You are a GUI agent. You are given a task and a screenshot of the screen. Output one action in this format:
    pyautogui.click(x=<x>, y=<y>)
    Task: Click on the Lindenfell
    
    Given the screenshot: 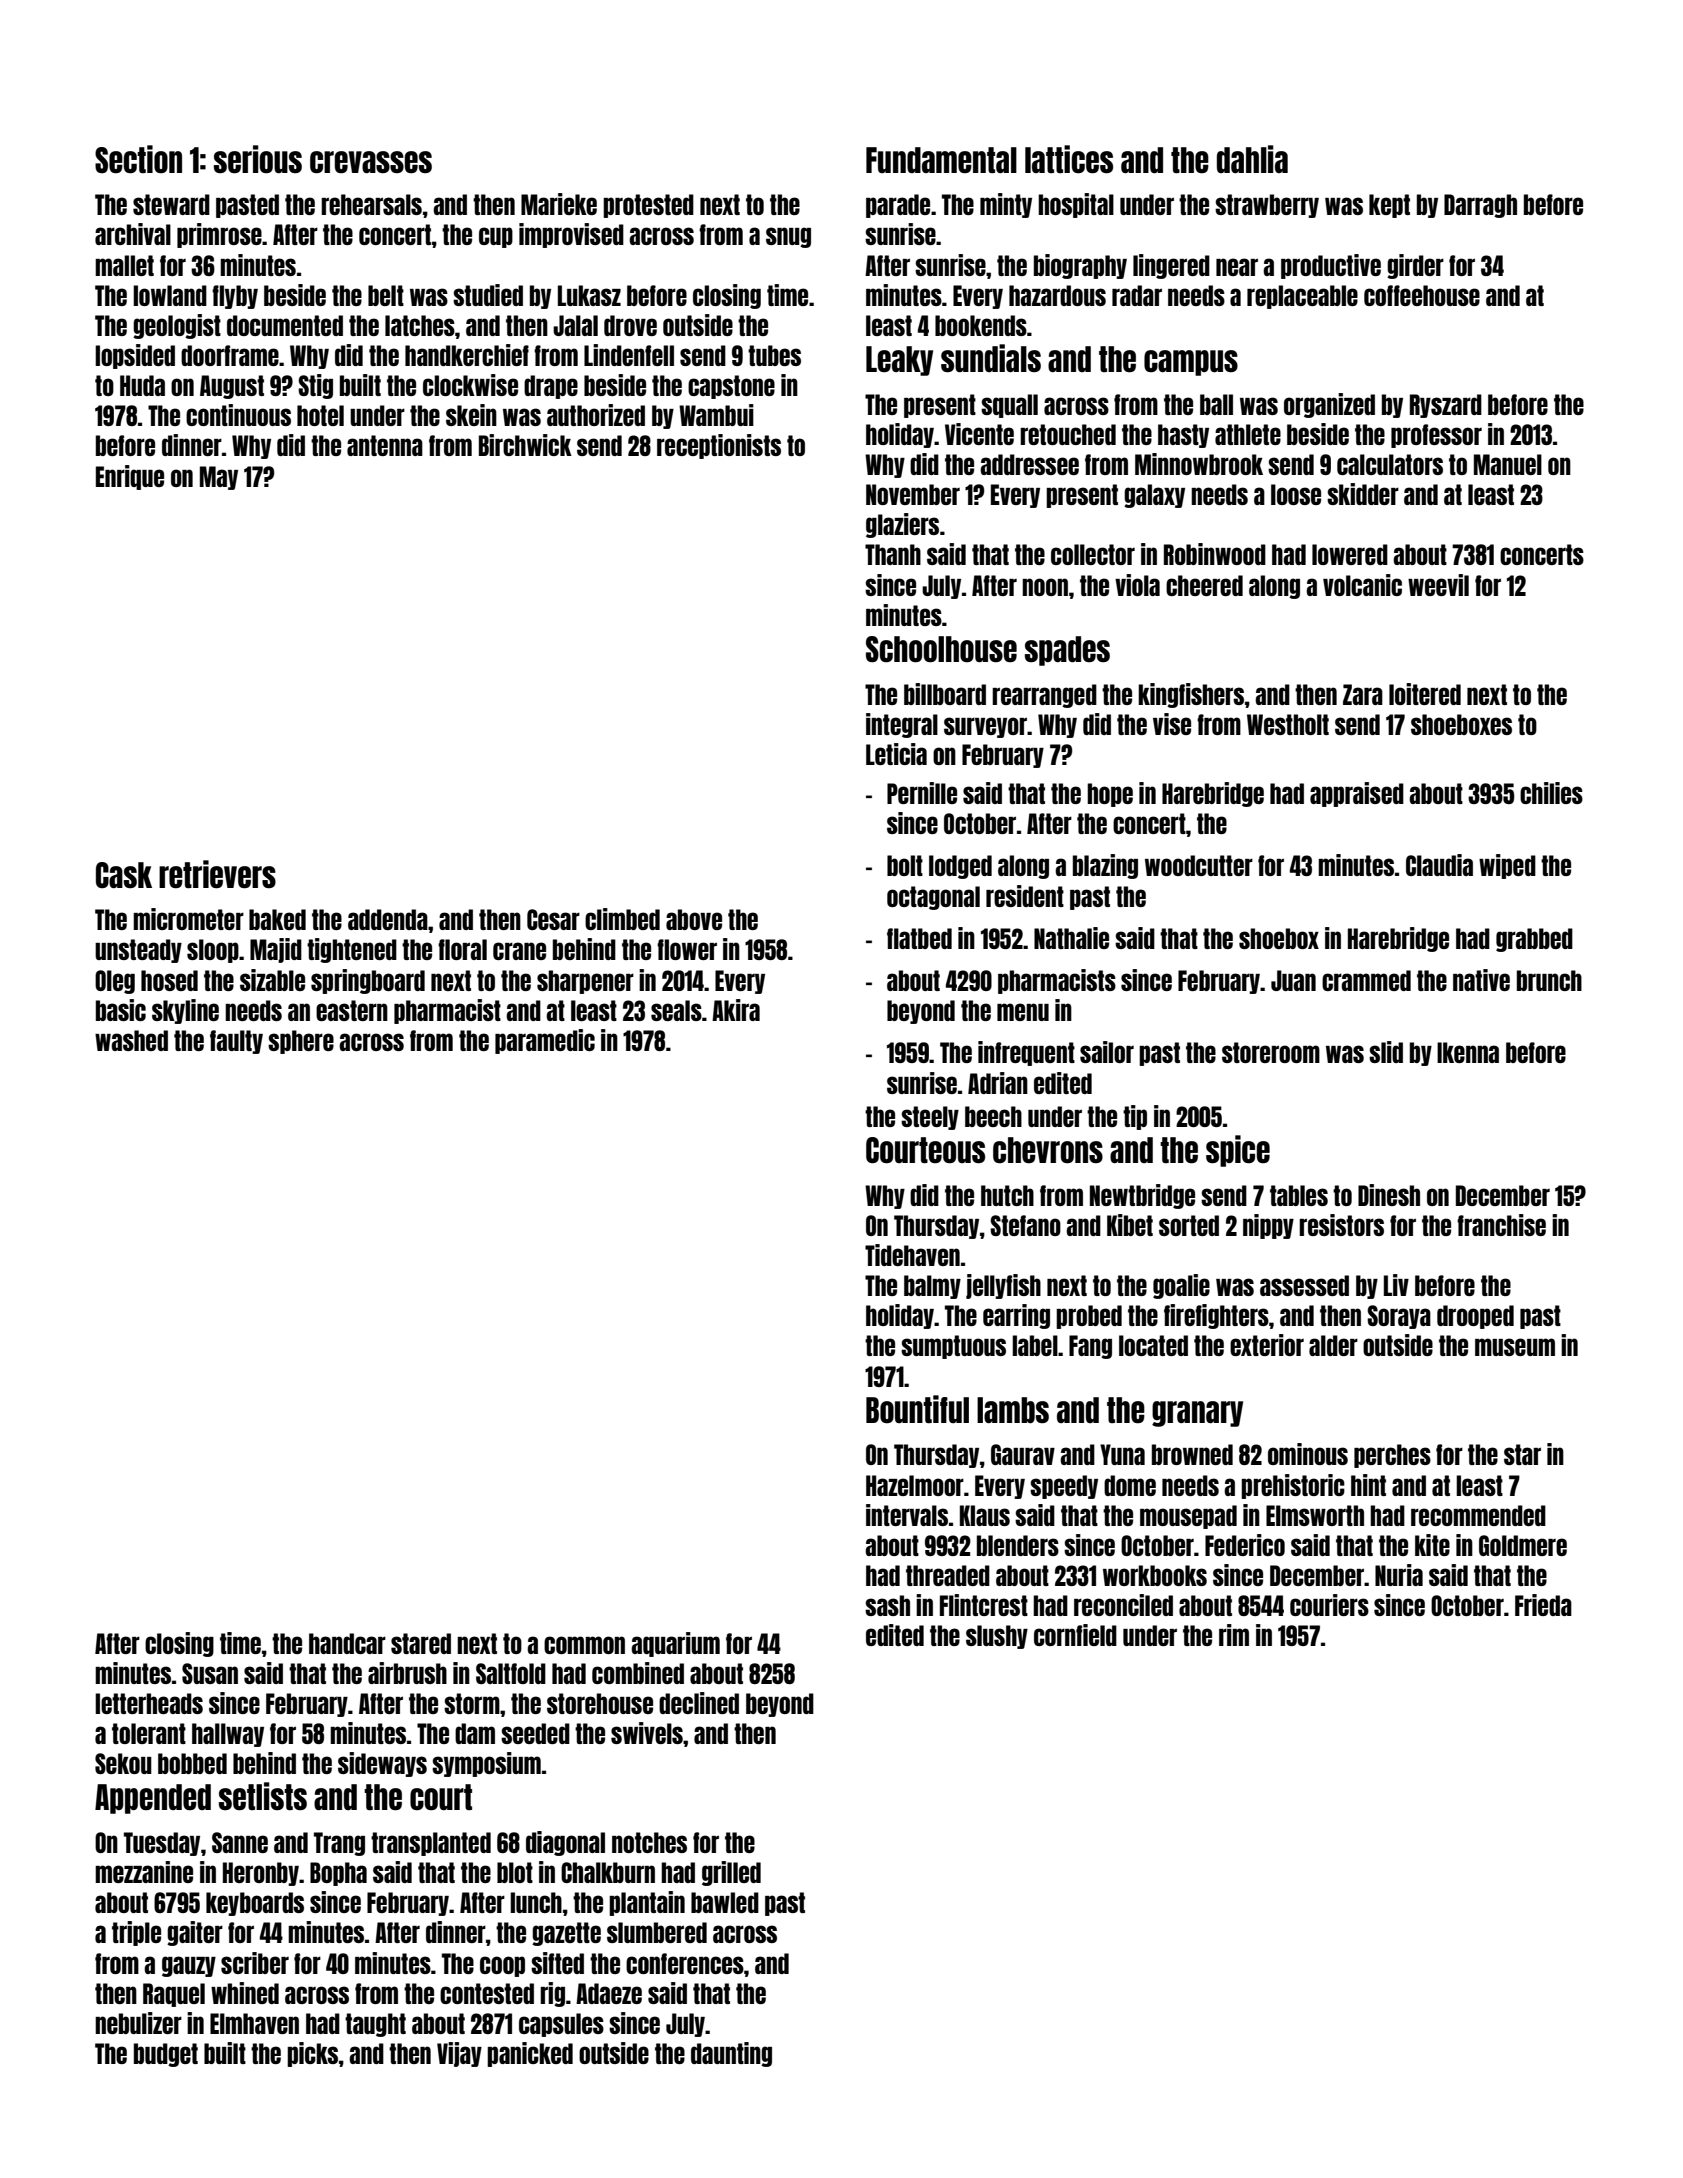 What is the action you would take?
    pyautogui.click(x=629, y=355)
